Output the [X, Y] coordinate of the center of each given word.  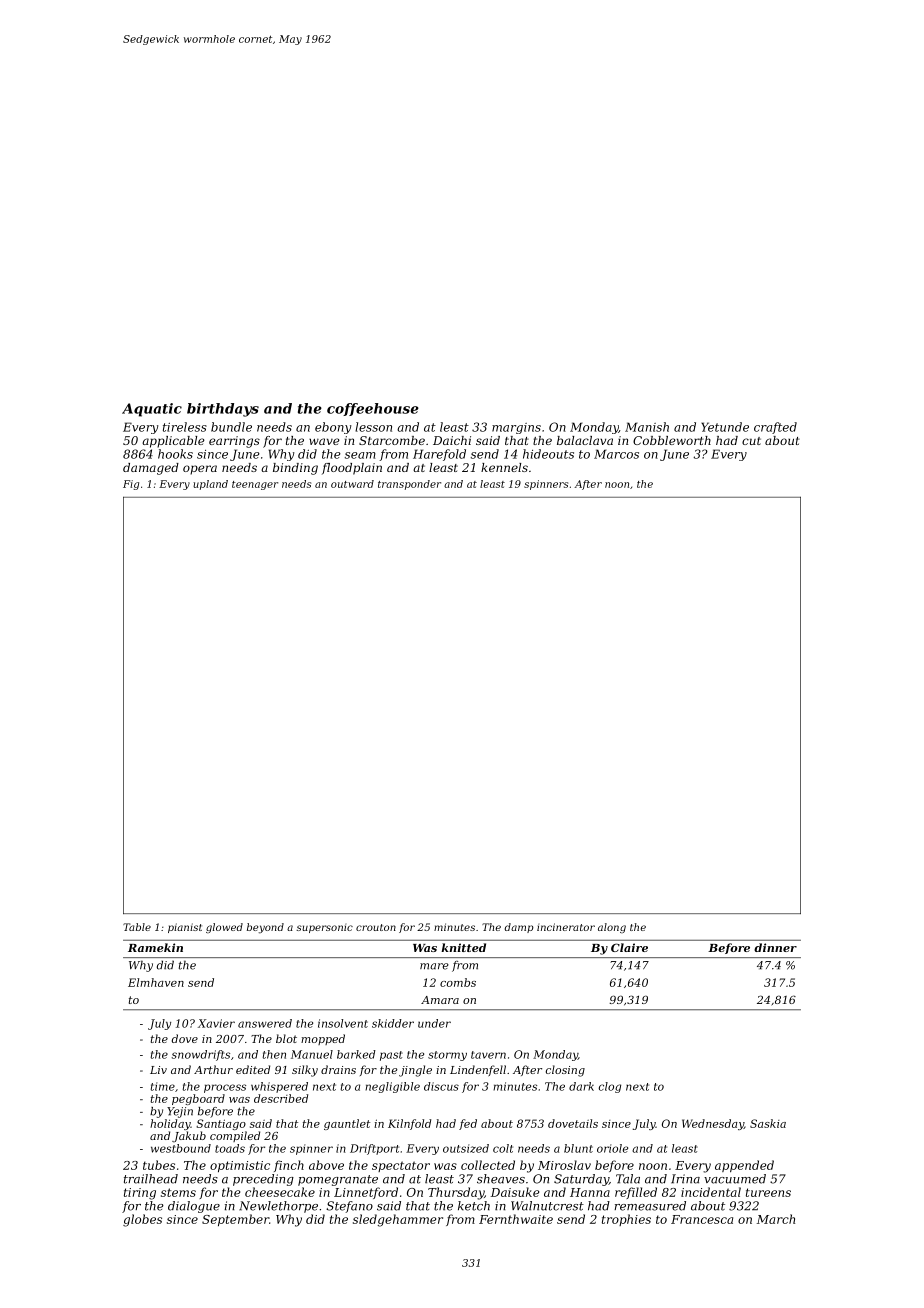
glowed [224, 928]
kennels [504, 467]
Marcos [616, 454]
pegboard [198, 1099]
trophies [626, 1220]
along [612, 928]
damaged [151, 469]
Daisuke [515, 1192]
